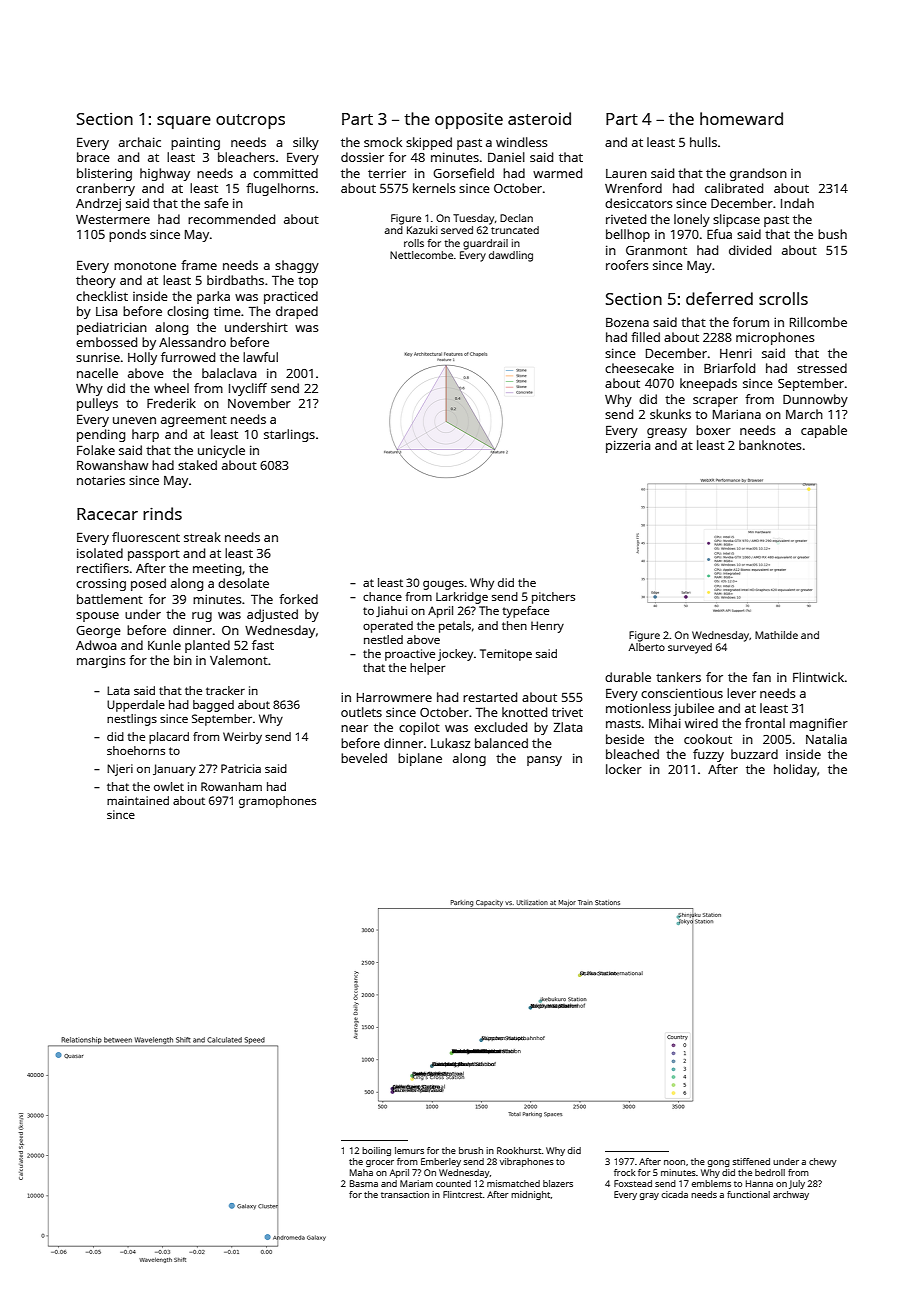  Describe the element at coordinates (624, 769) in the page. I see `locker` at that location.
